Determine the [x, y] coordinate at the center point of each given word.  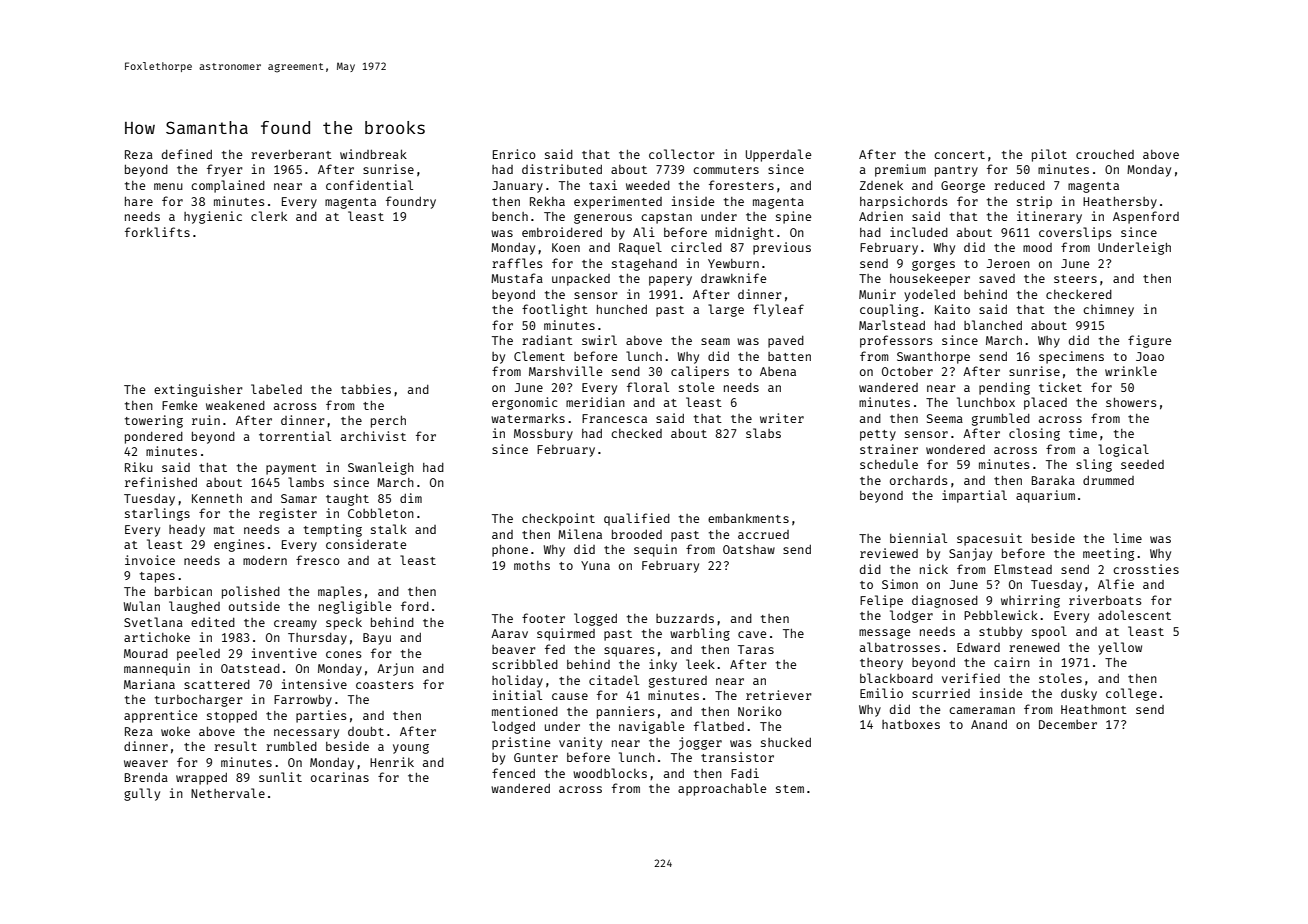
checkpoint [558, 519]
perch [388, 422]
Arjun [395, 669]
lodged [513, 727]
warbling [700, 634]
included [919, 232]
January [517, 187]
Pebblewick [1001, 615]
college [1131, 694]
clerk [269, 216]
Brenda [146, 777]
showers [1131, 402]
